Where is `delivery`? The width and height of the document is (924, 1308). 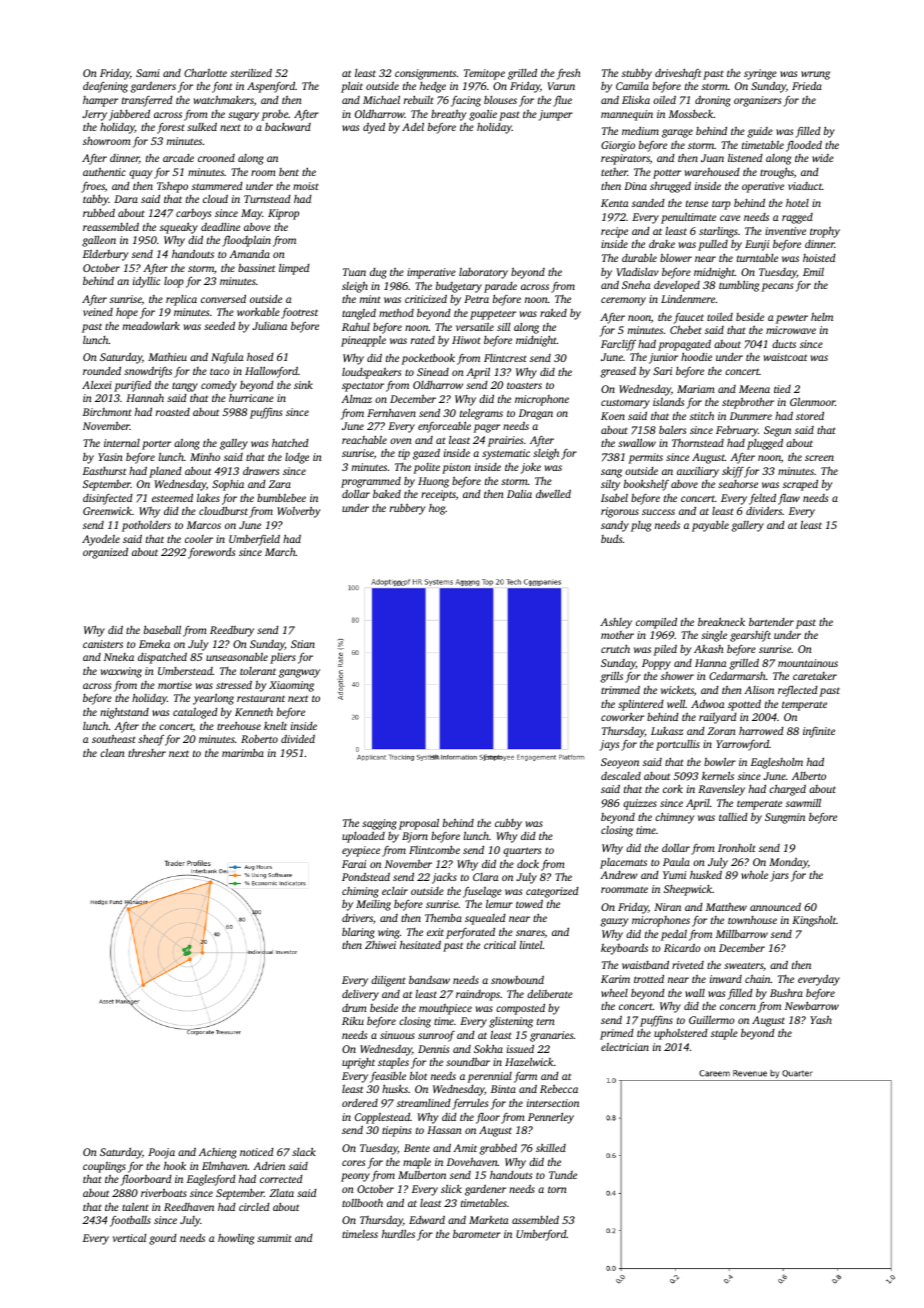
delivery is located at coordinates (360, 995).
